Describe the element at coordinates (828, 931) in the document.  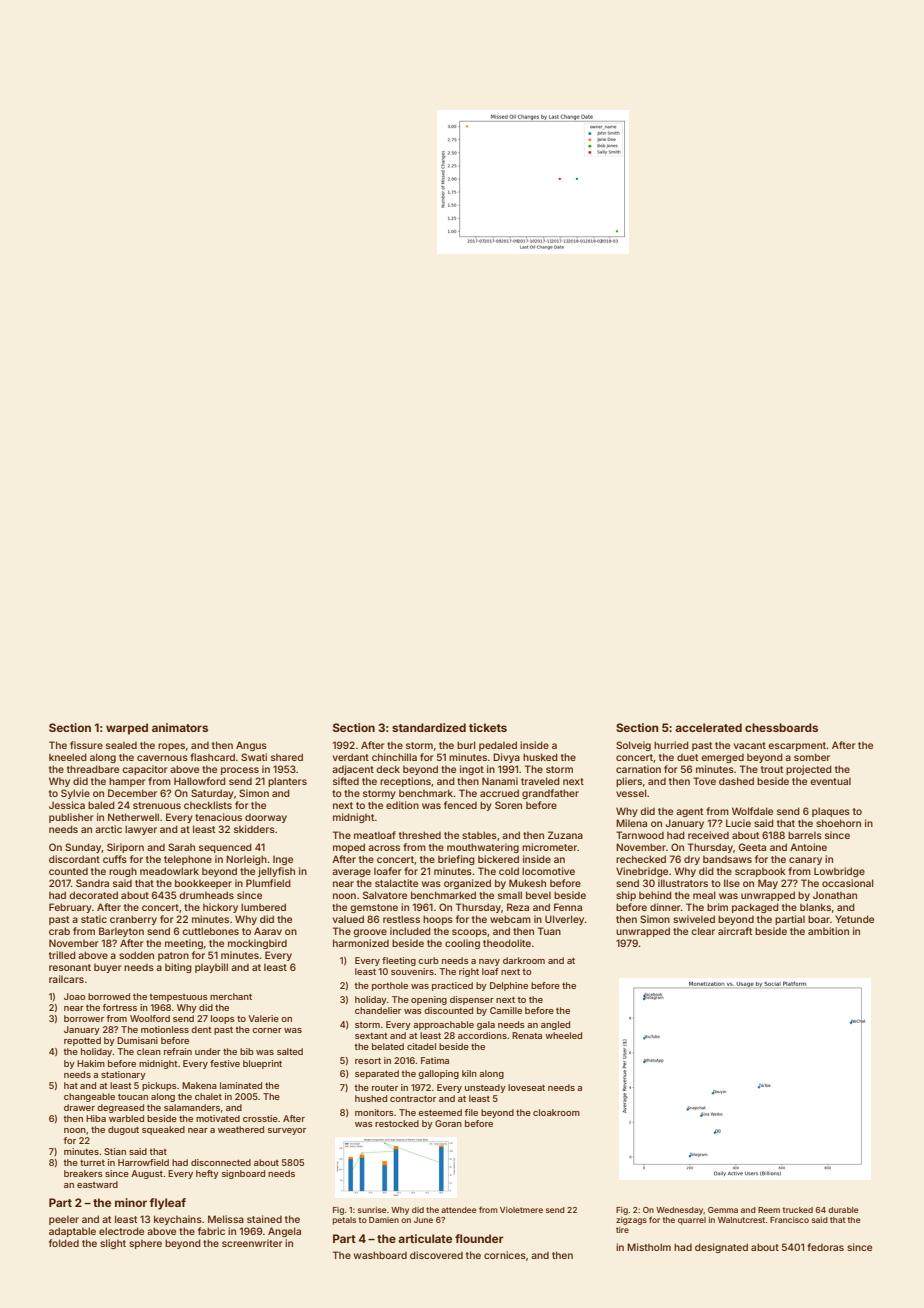
I see `ambition` at that location.
